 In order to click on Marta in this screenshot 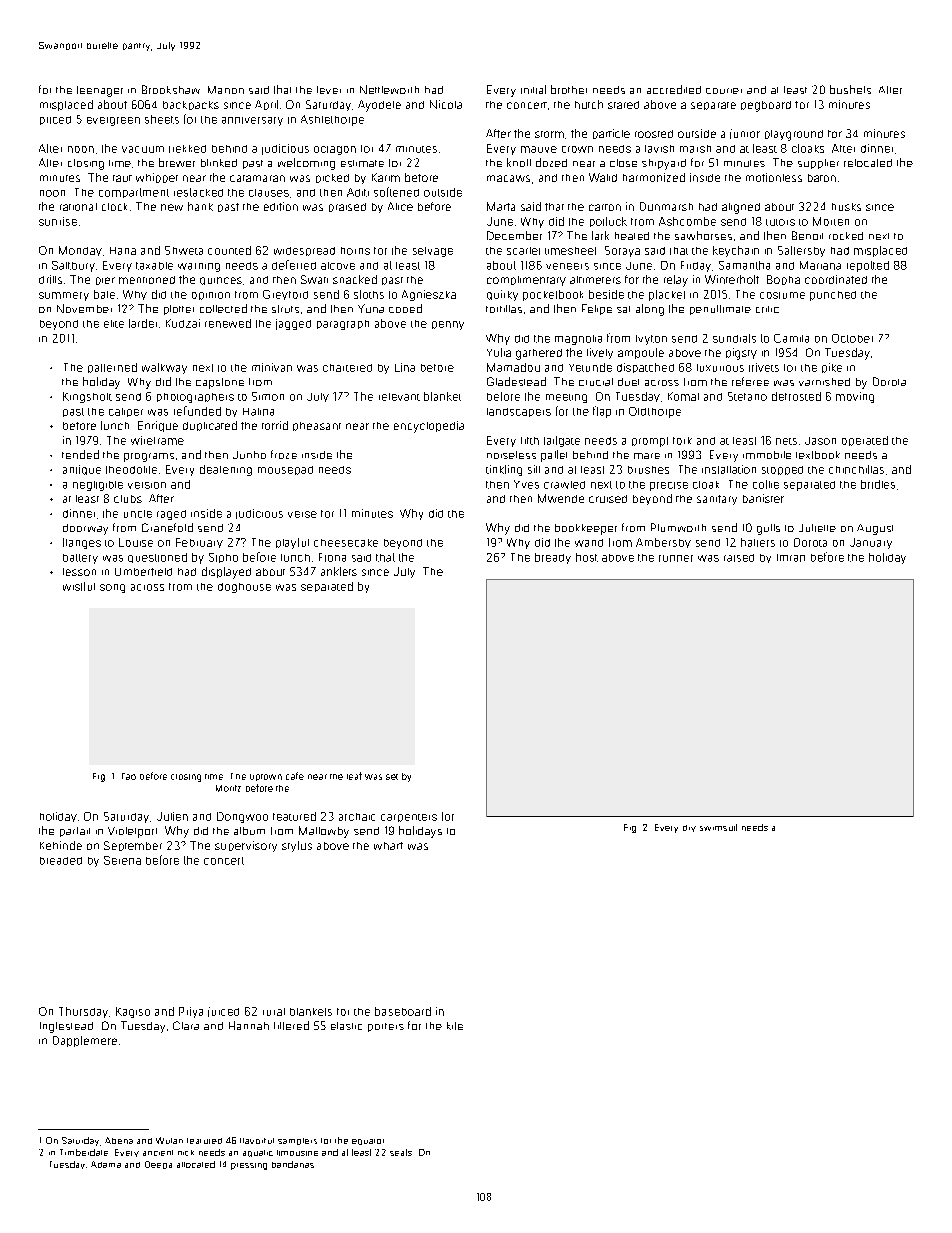, I will do `click(501, 206)`.
